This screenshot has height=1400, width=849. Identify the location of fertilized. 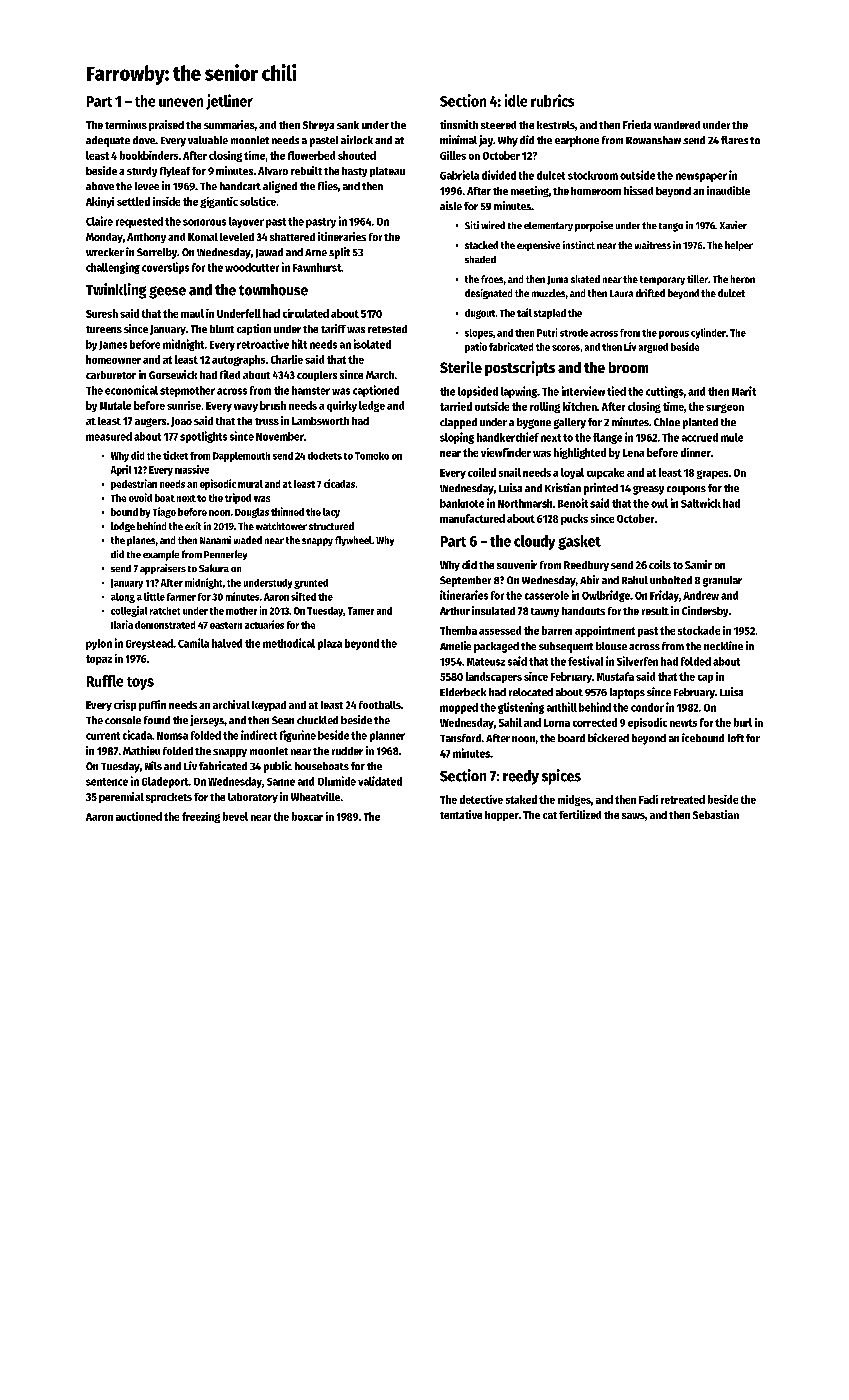
(580, 814).
